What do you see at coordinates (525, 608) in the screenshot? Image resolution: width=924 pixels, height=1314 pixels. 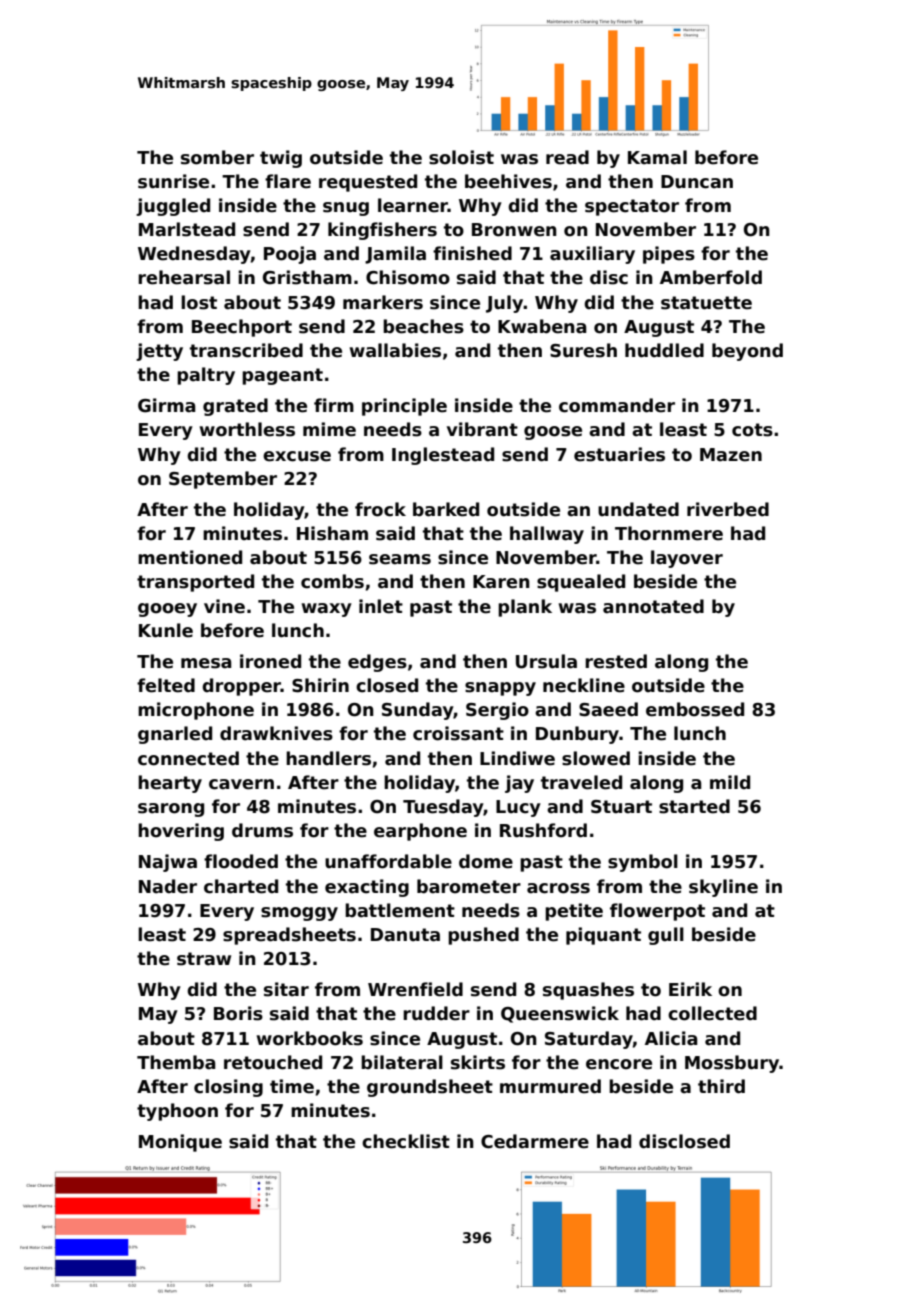 I see `plank` at bounding box center [525, 608].
